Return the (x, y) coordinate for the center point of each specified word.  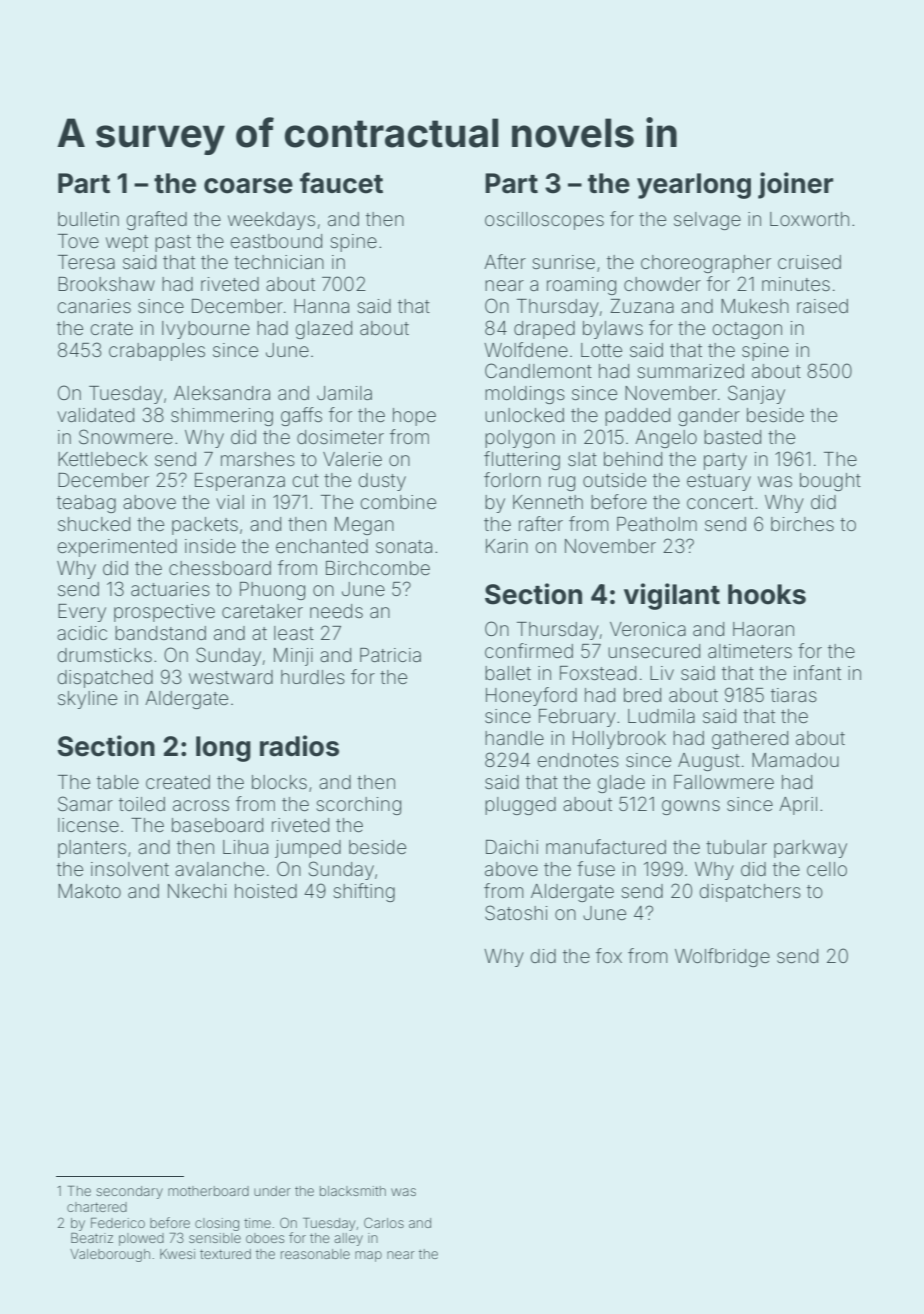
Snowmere (126, 436)
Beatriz (92, 1238)
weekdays (271, 221)
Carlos (384, 1222)
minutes (796, 284)
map (368, 1256)
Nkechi (197, 891)
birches (802, 524)
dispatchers (750, 893)
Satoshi (516, 912)
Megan (364, 526)
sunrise (563, 262)
